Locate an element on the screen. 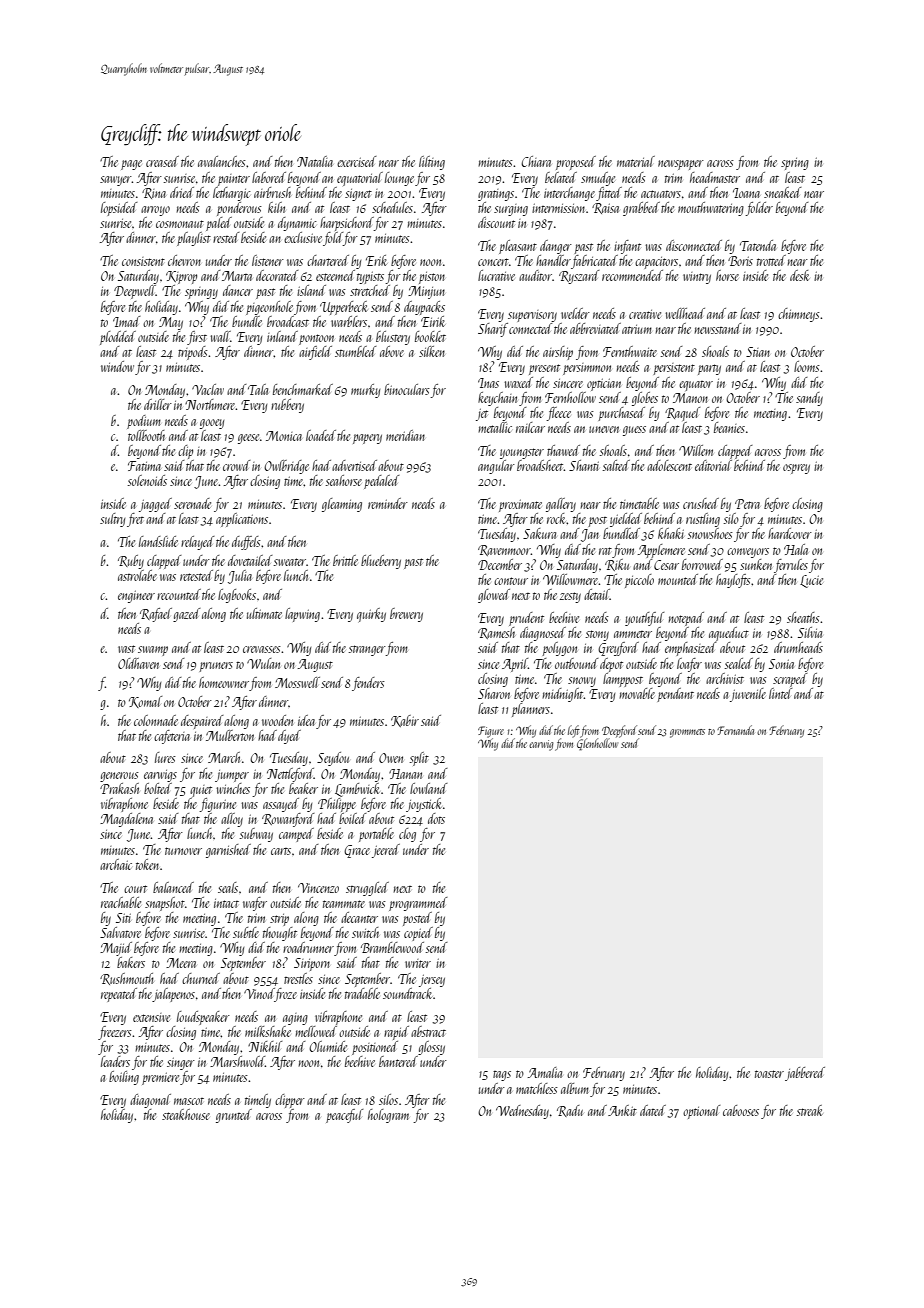 This screenshot has width=924, height=1308. newspaper is located at coordinates (681, 165).
